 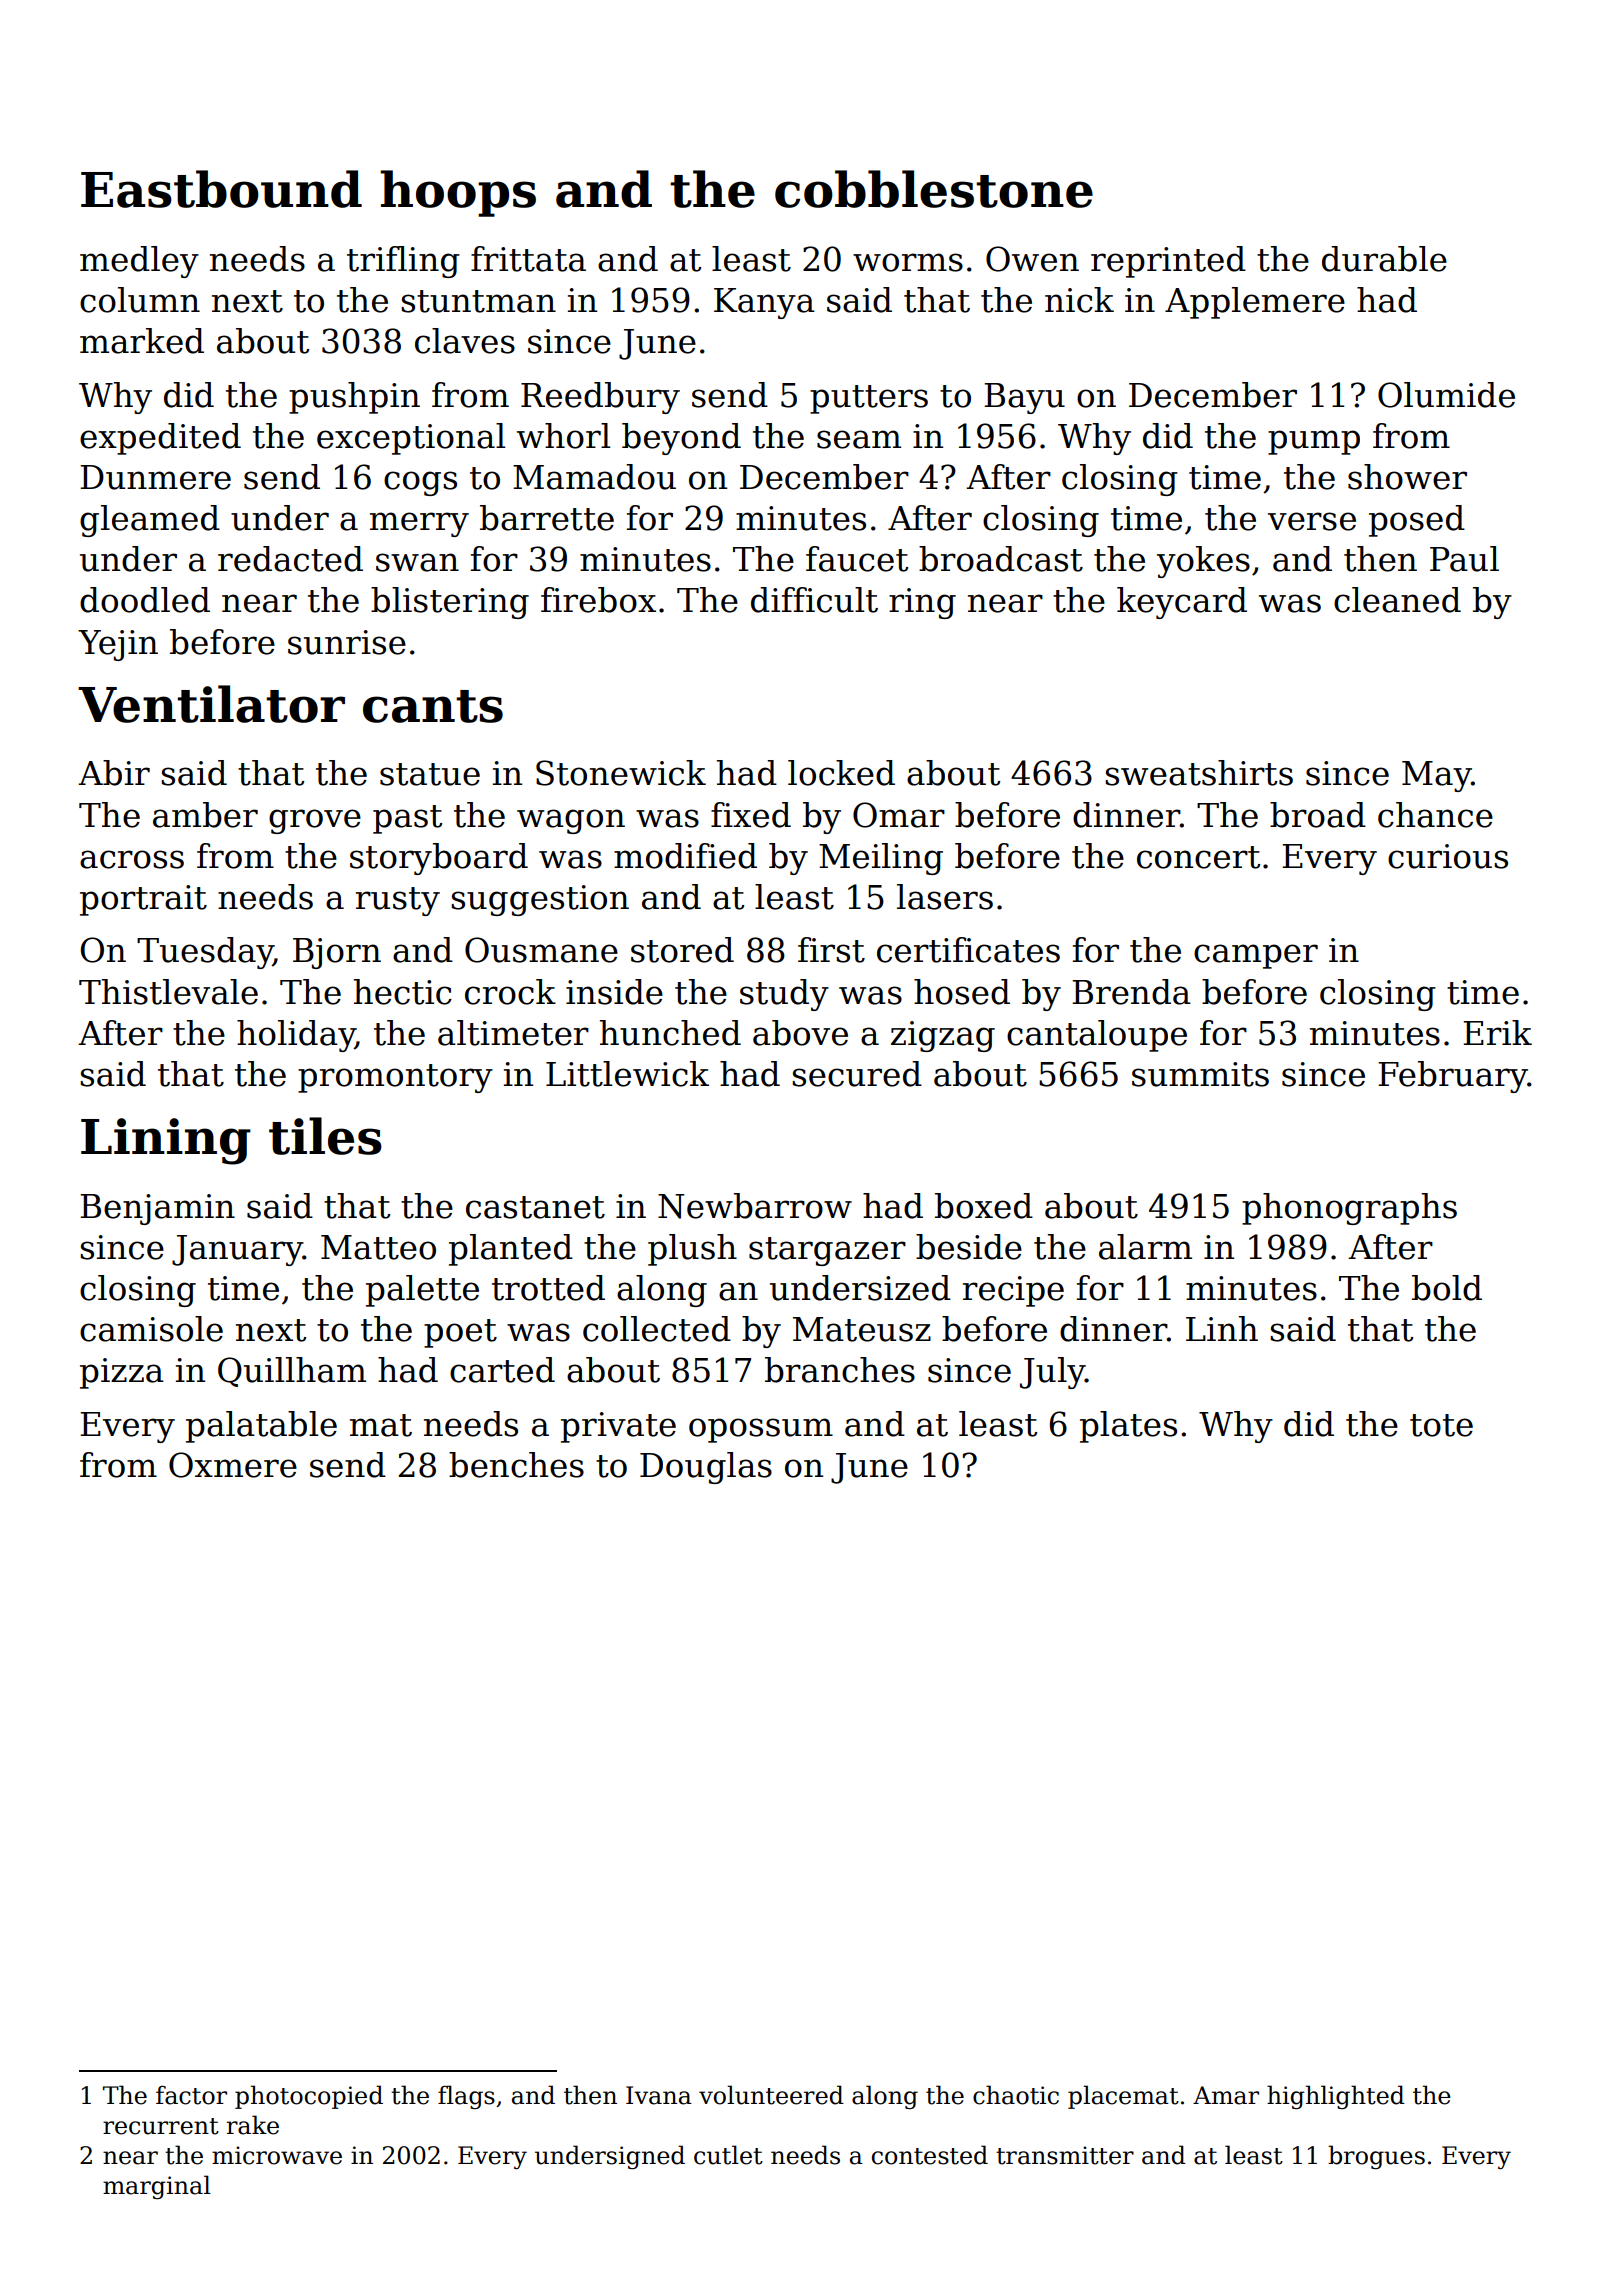 What do you see at coordinates (1256, 956) in the screenshot?
I see `camper` at bounding box center [1256, 956].
